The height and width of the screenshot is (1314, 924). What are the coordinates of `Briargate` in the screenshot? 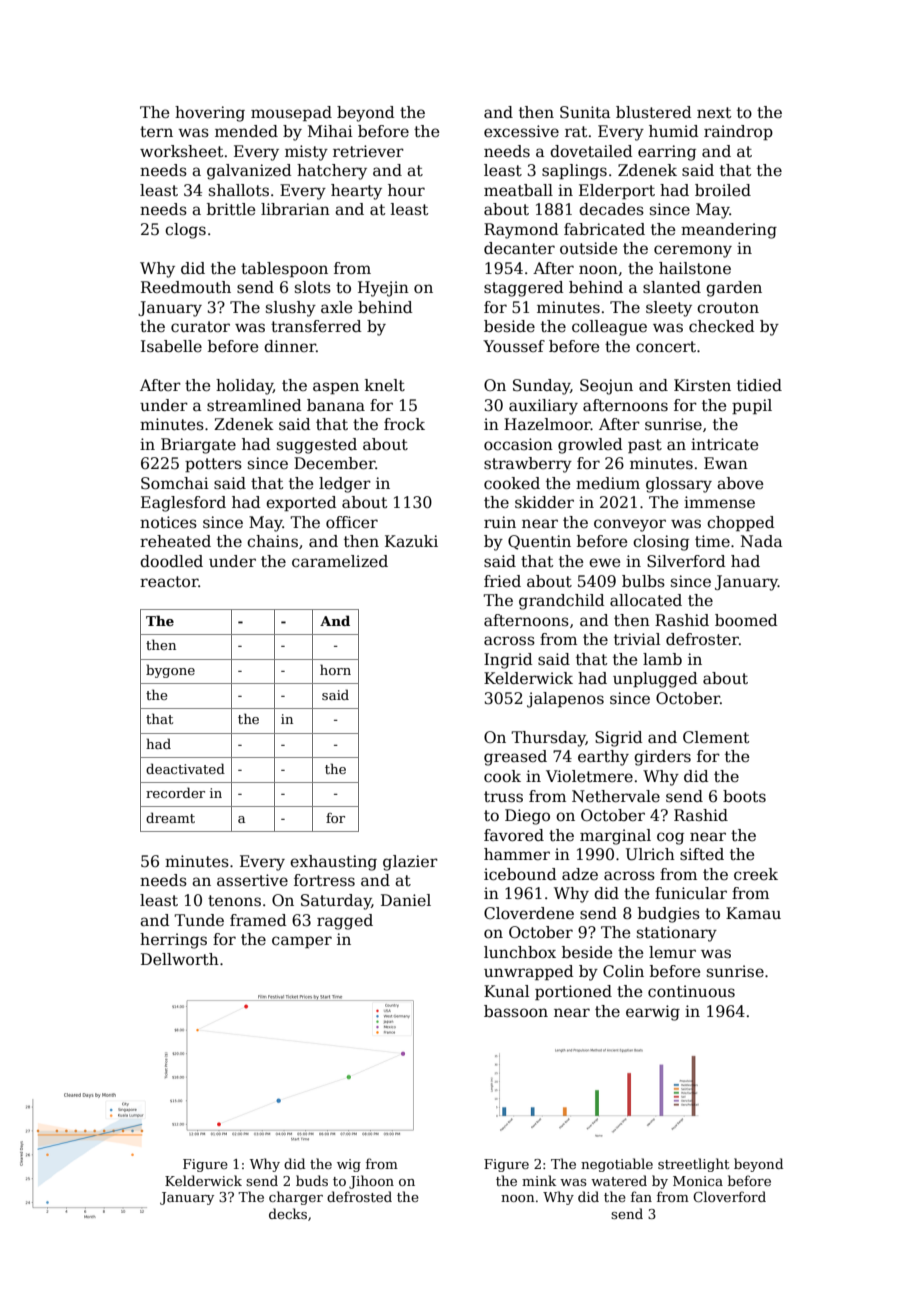 It's located at (198, 446).
